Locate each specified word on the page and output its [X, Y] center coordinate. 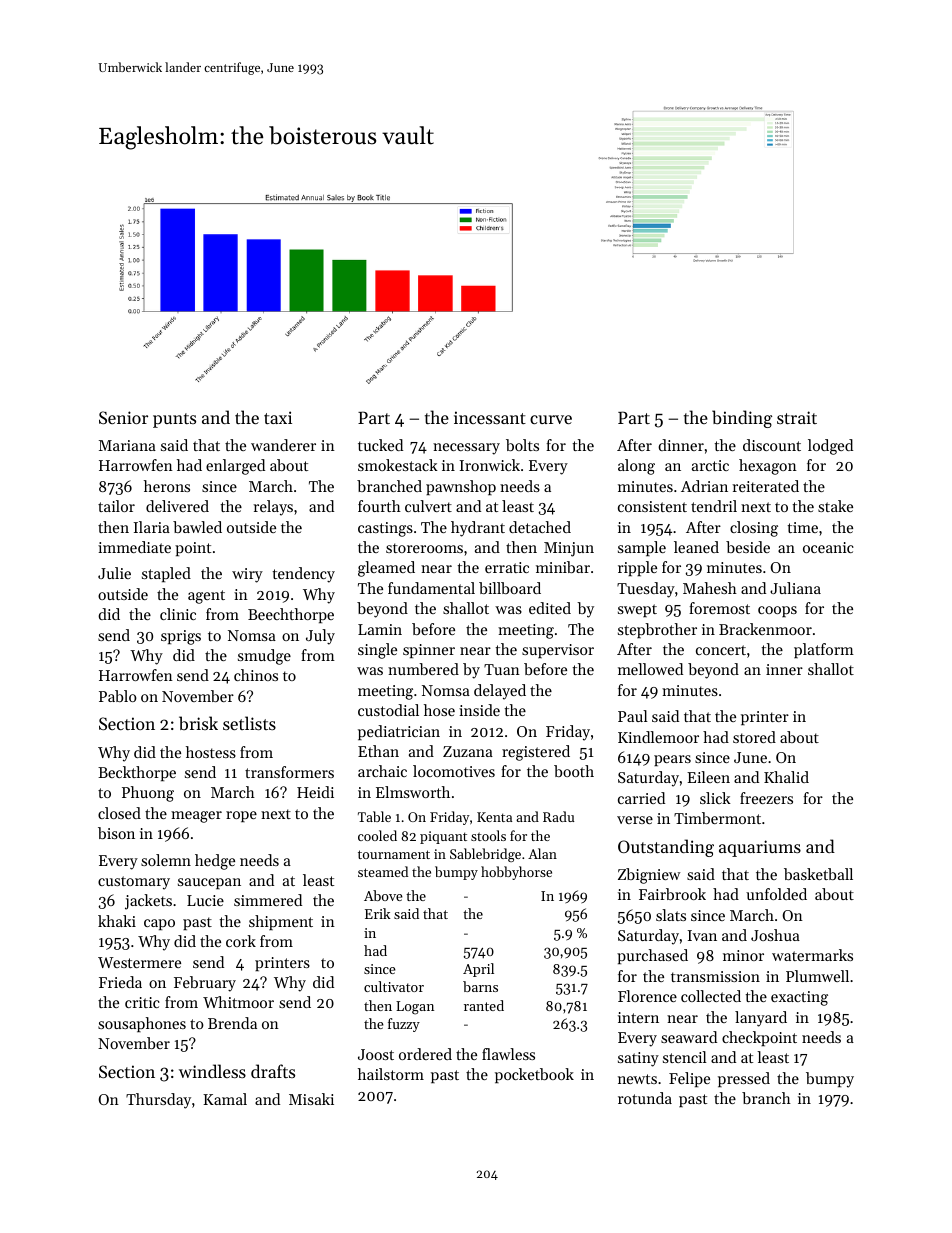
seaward [689, 1037]
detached [540, 527]
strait [797, 417]
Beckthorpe [137, 773]
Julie [114, 573]
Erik [378, 913]
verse [635, 820]
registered [536, 753]
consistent [652, 506]
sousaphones [142, 1024]
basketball [818, 874]
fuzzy [404, 1025]
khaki [117, 921]
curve [551, 419]
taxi [278, 417]
